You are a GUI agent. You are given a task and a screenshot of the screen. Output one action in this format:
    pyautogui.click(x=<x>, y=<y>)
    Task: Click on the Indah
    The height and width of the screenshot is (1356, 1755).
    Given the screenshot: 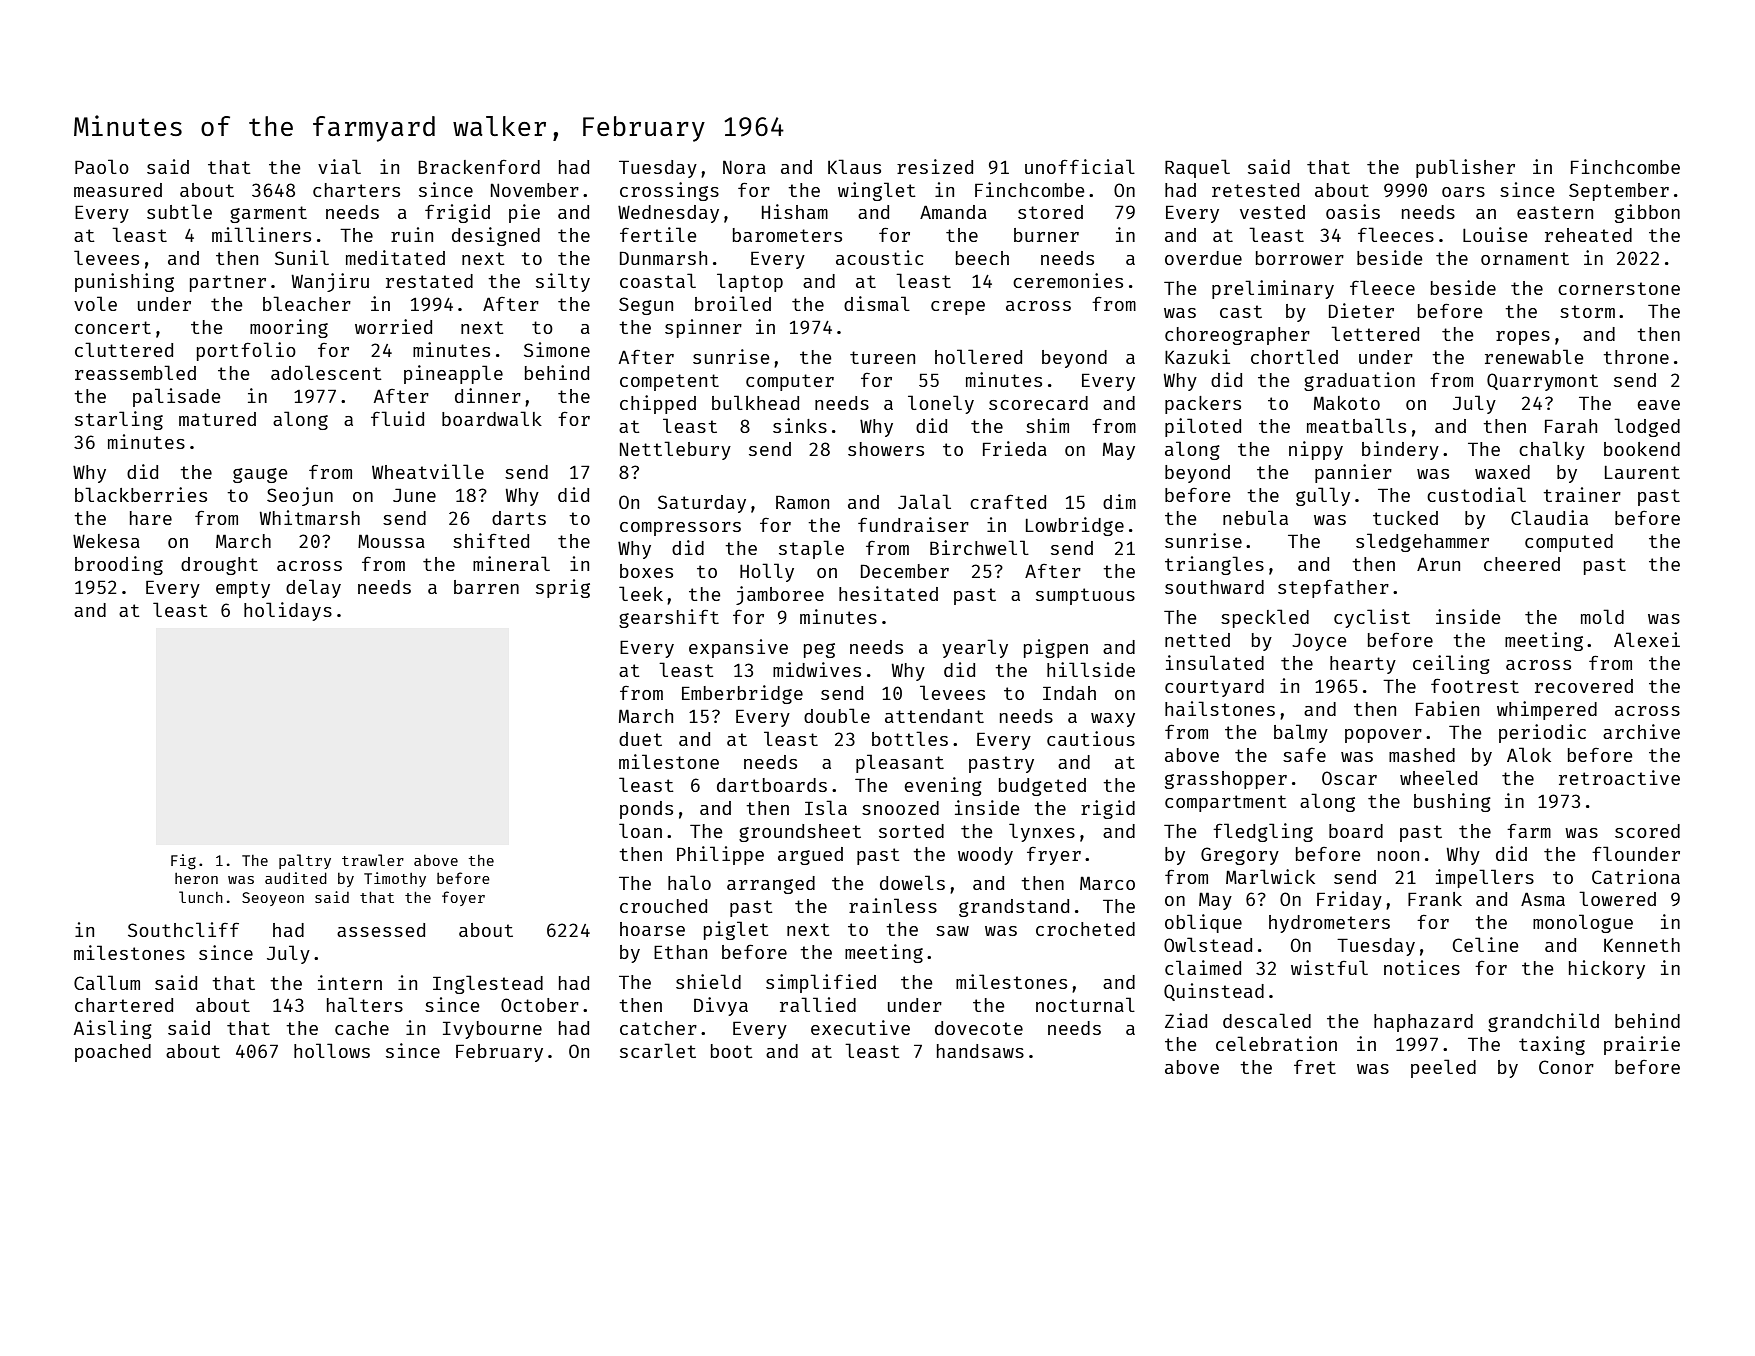 What is the action you would take?
    pyautogui.click(x=1069, y=693)
